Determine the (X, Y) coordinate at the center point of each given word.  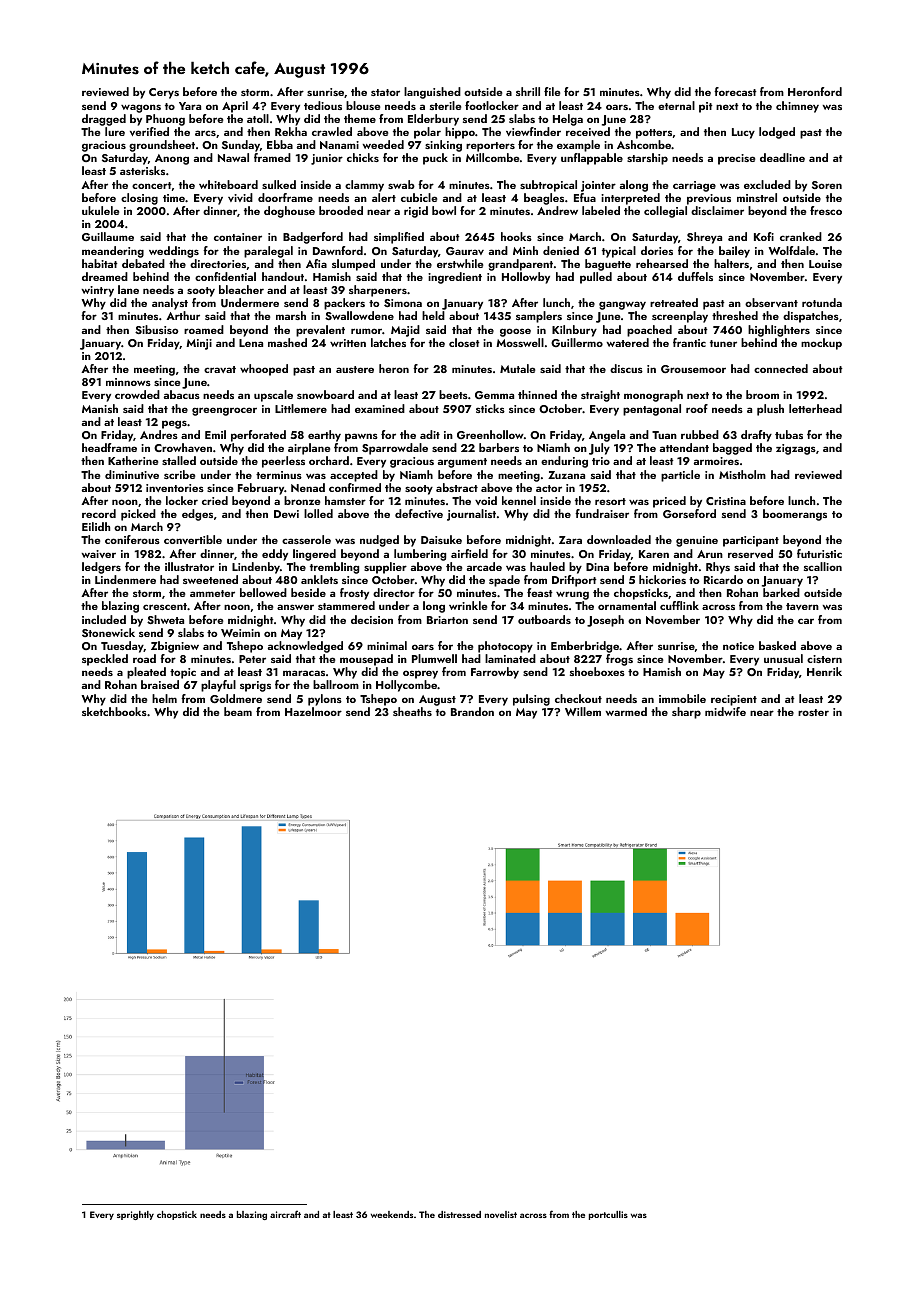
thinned (537, 394)
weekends (392, 1214)
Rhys (718, 568)
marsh (291, 315)
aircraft (285, 1214)
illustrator (189, 566)
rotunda (822, 302)
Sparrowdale (395, 449)
